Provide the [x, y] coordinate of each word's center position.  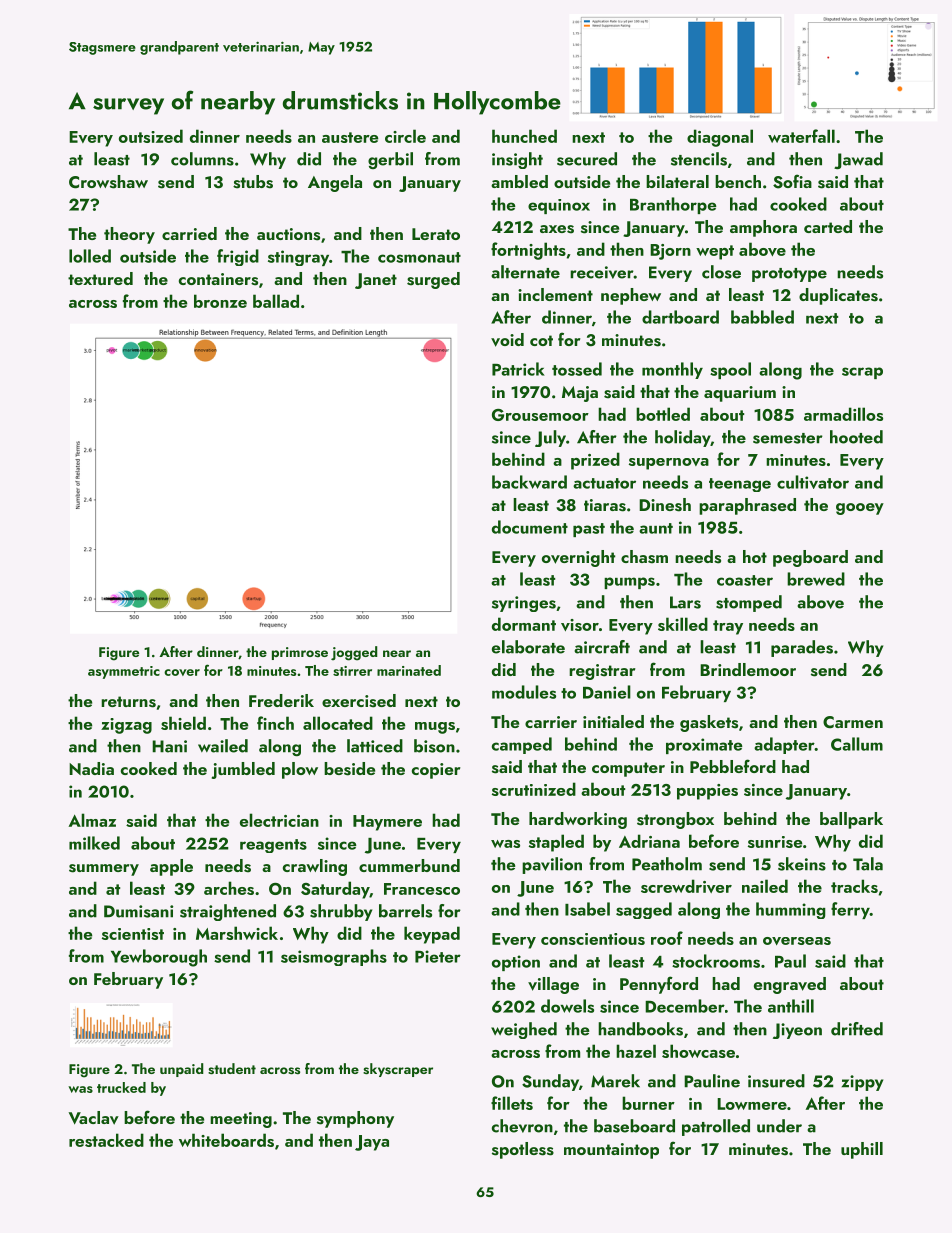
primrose [300, 653]
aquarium [740, 394]
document [530, 527]
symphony [355, 1119]
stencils [699, 159]
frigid [238, 257]
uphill [862, 1150]
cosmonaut [419, 257]
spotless [523, 1150]
